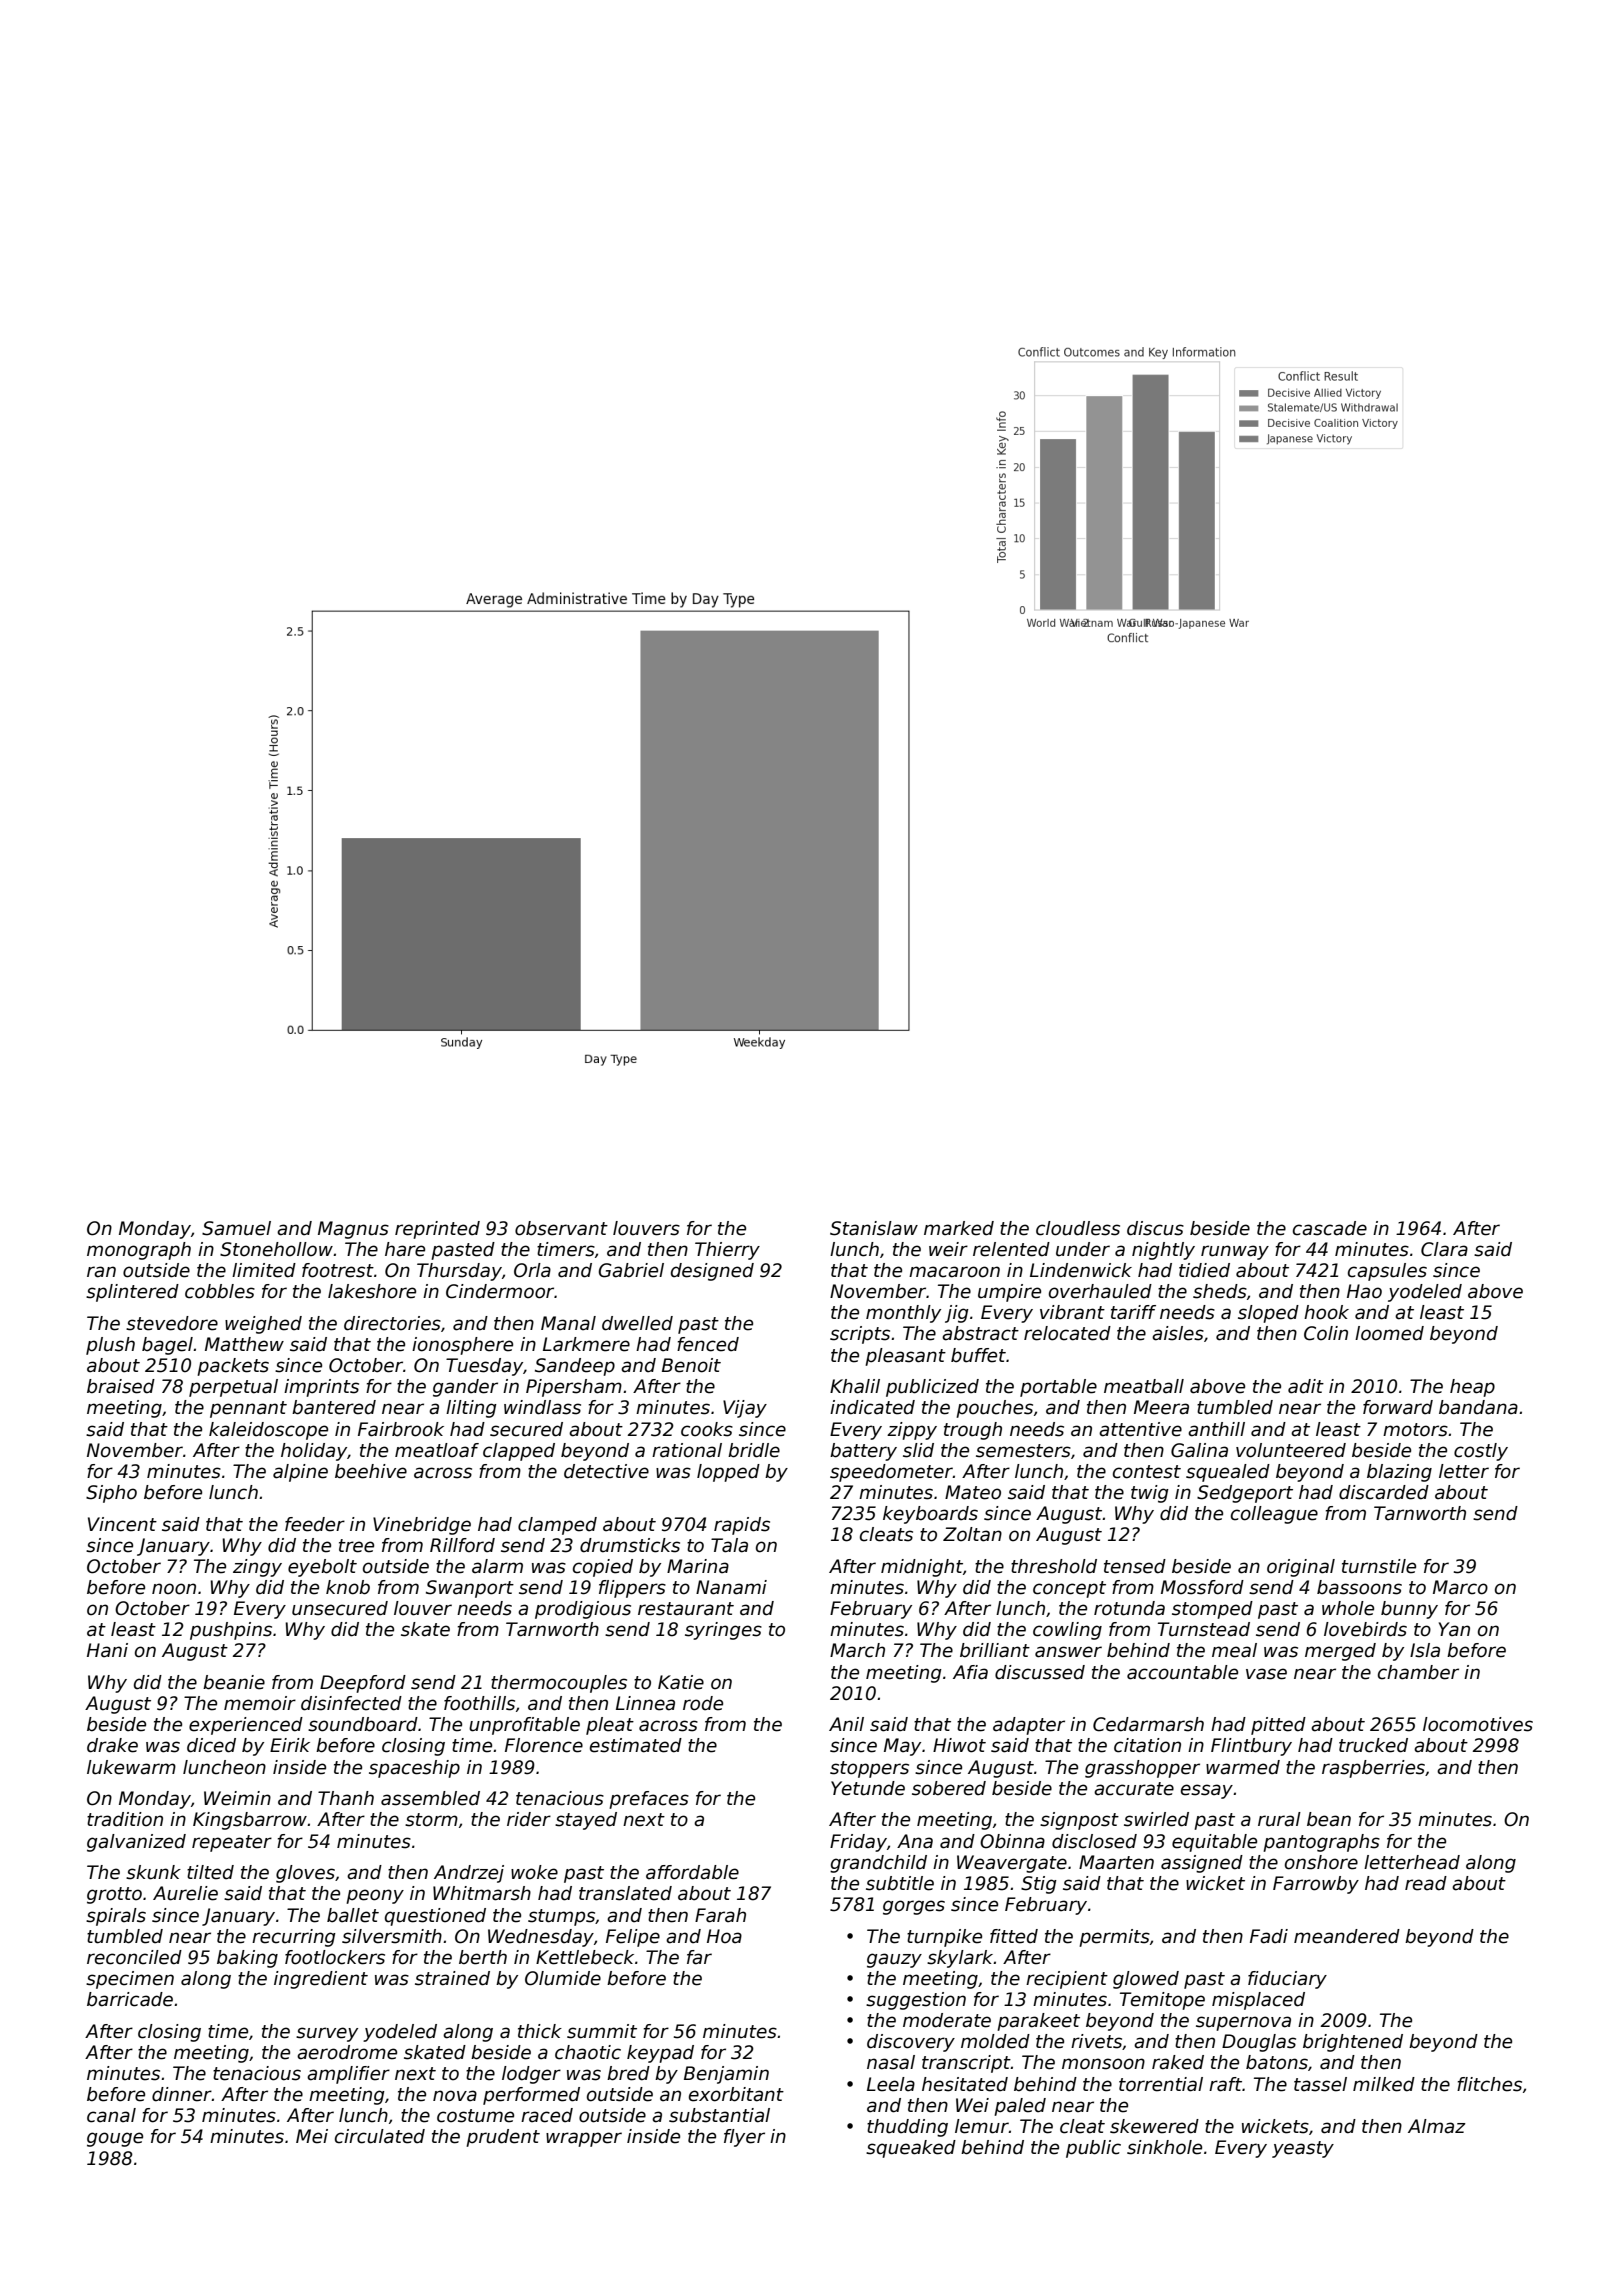 The width and height of the screenshot is (1620, 2292). What do you see at coordinates (973, 1492) in the screenshot?
I see `Mateo` at bounding box center [973, 1492].
